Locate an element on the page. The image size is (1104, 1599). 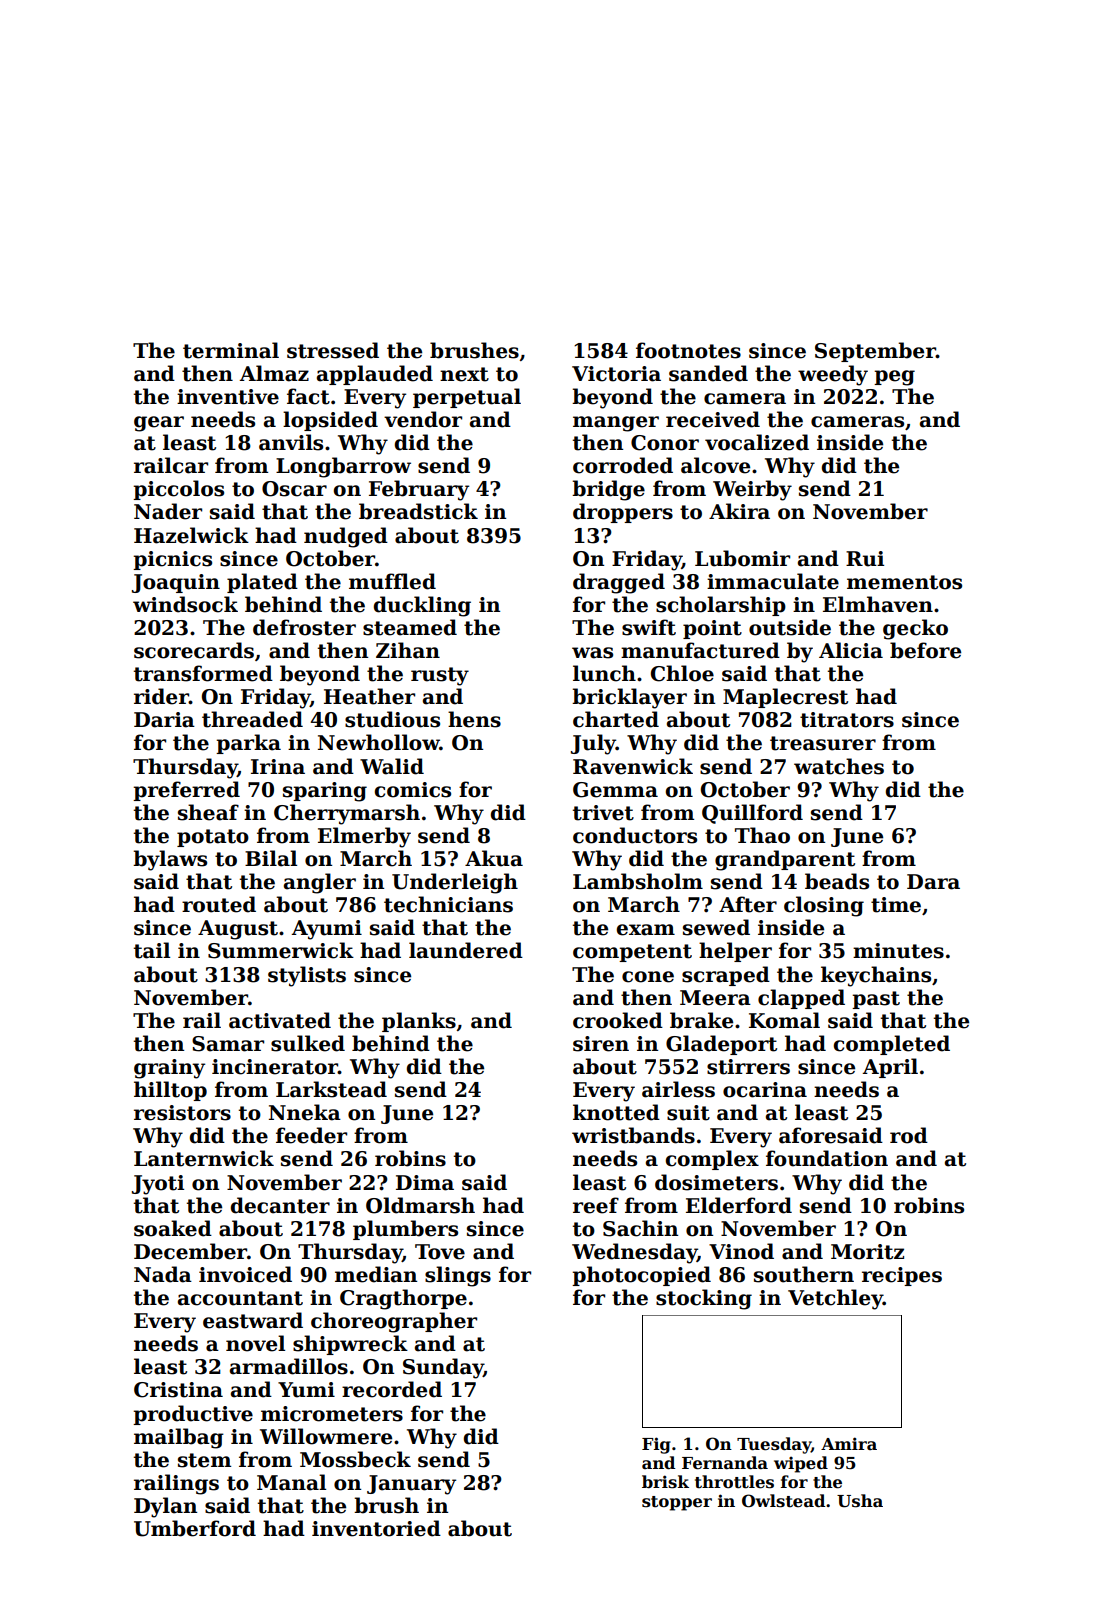
slings is located at coordinates (458, 1276).
